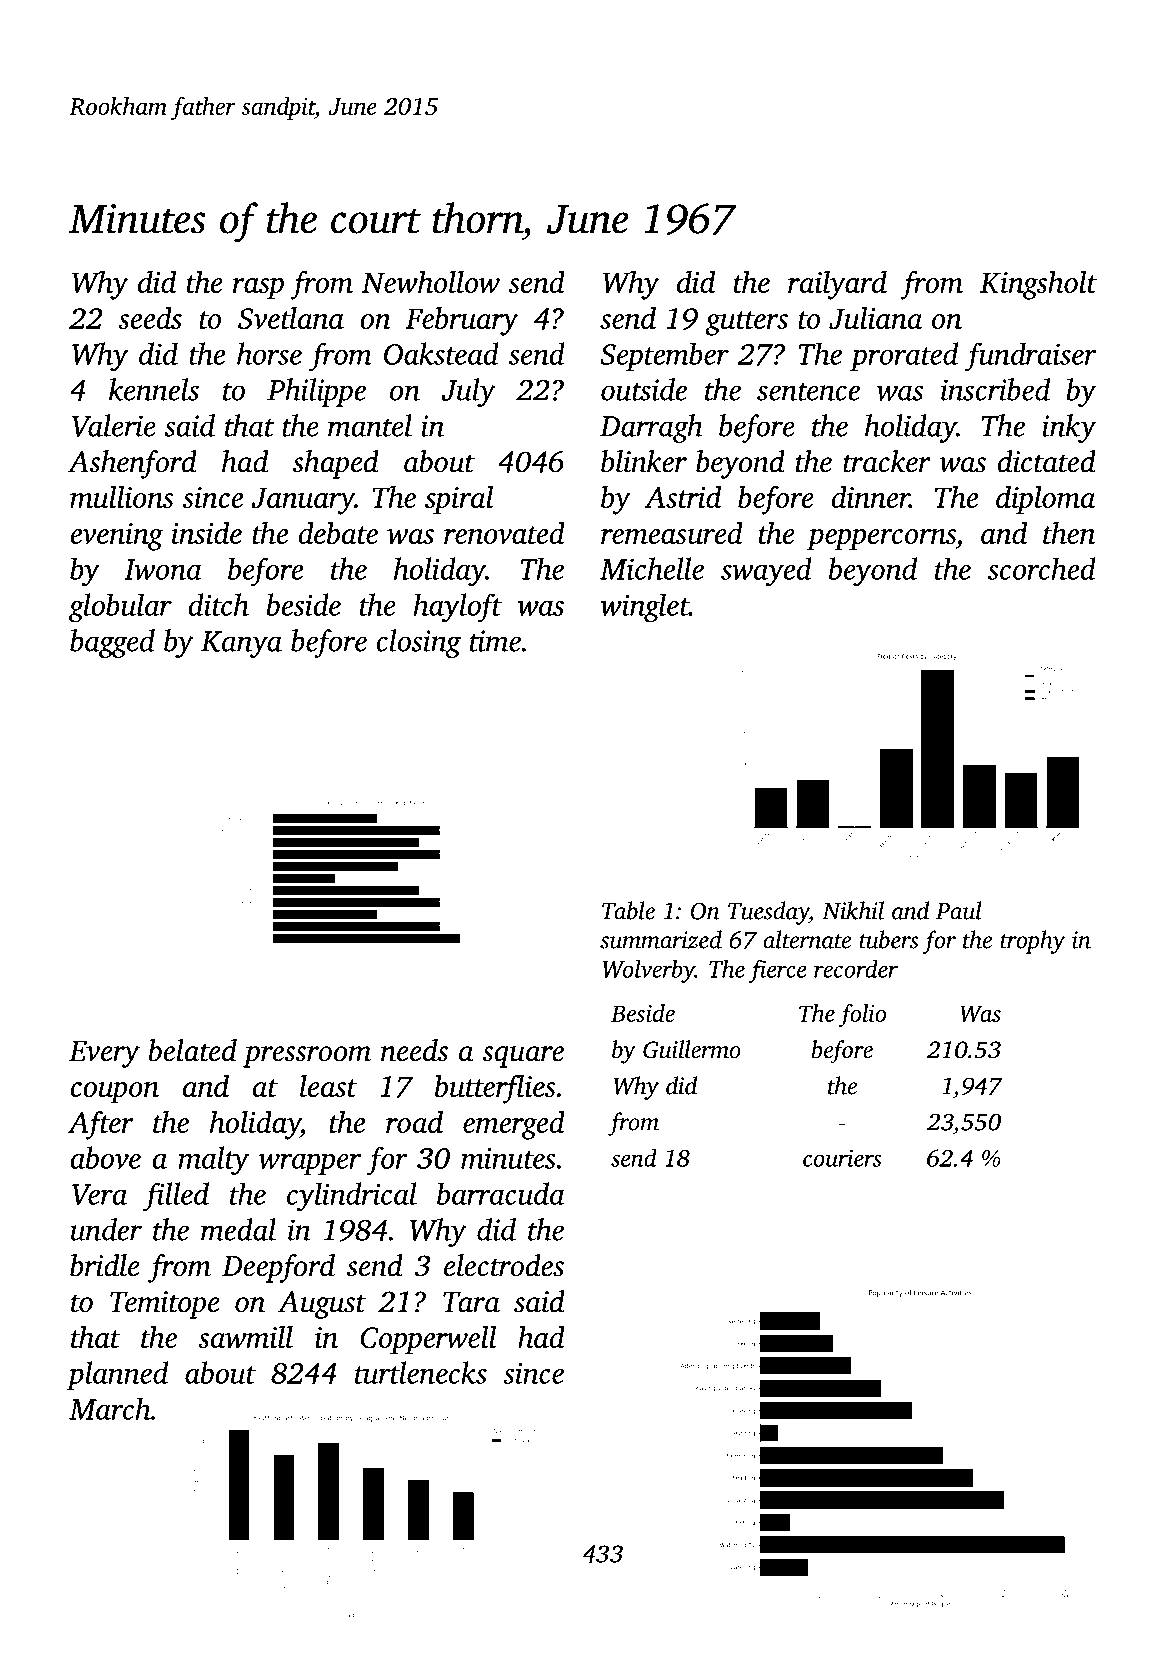 This document has height=1654, width=1165. I want to click on evening, so click(116, 537).
